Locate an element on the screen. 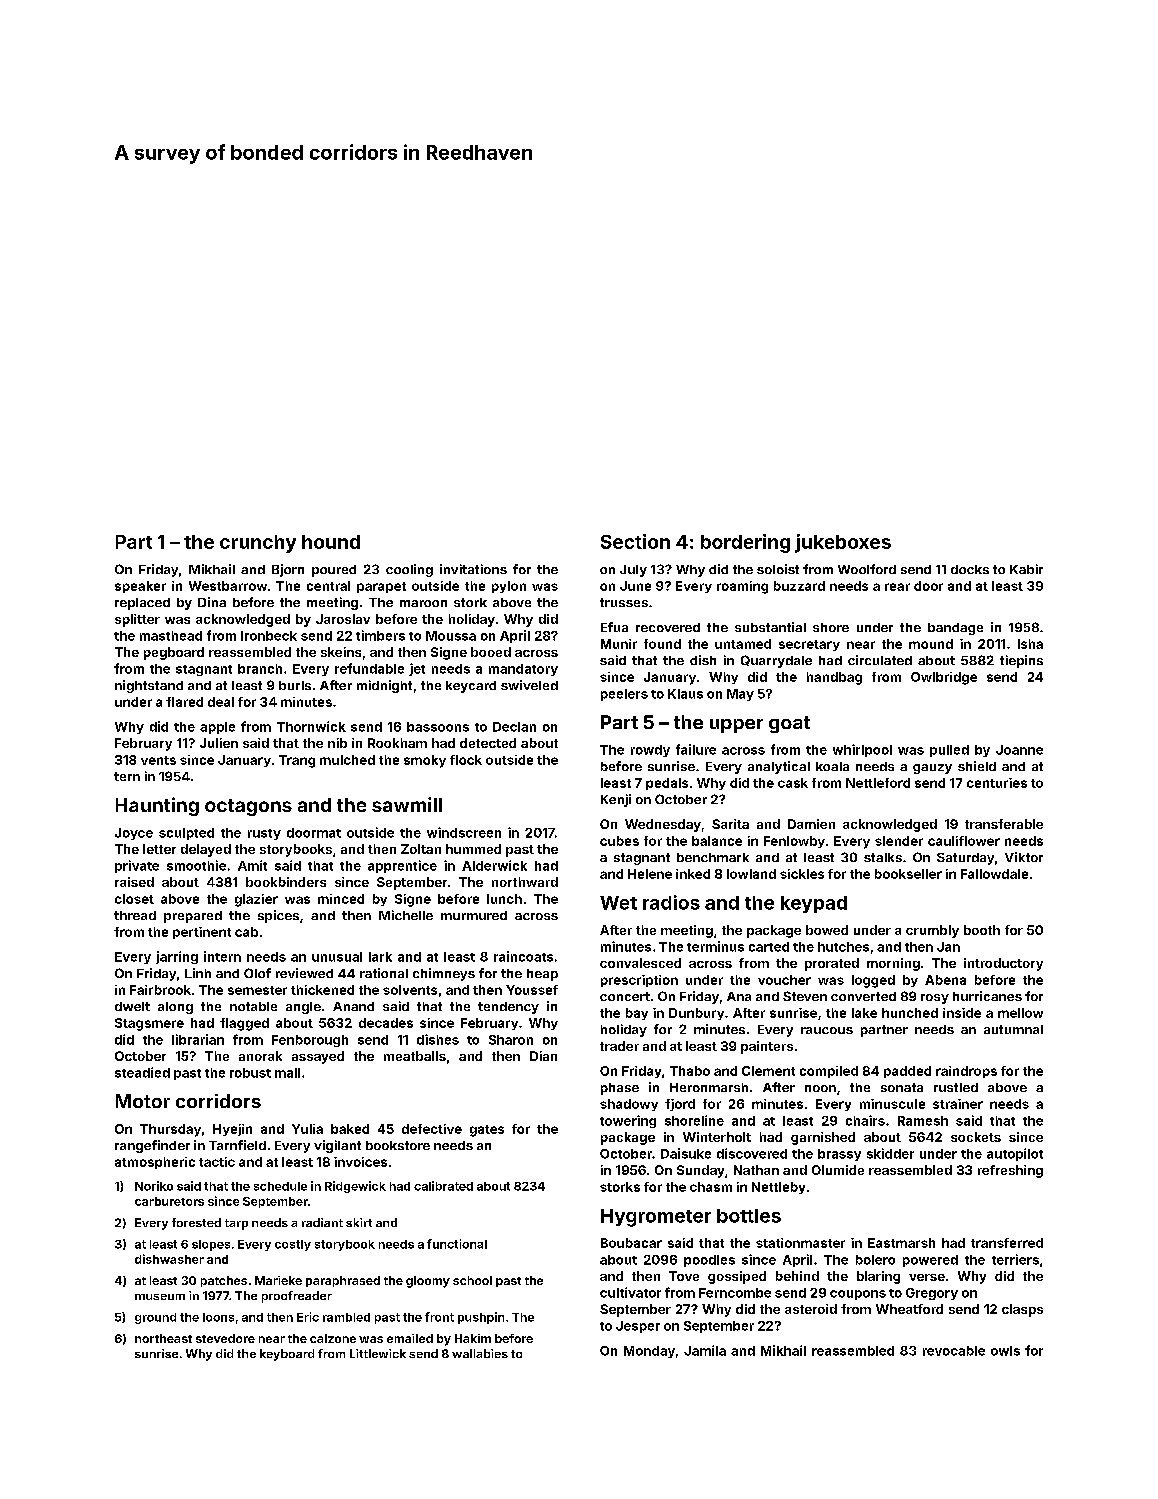  Monday is located at coordinates (649, 1352).
